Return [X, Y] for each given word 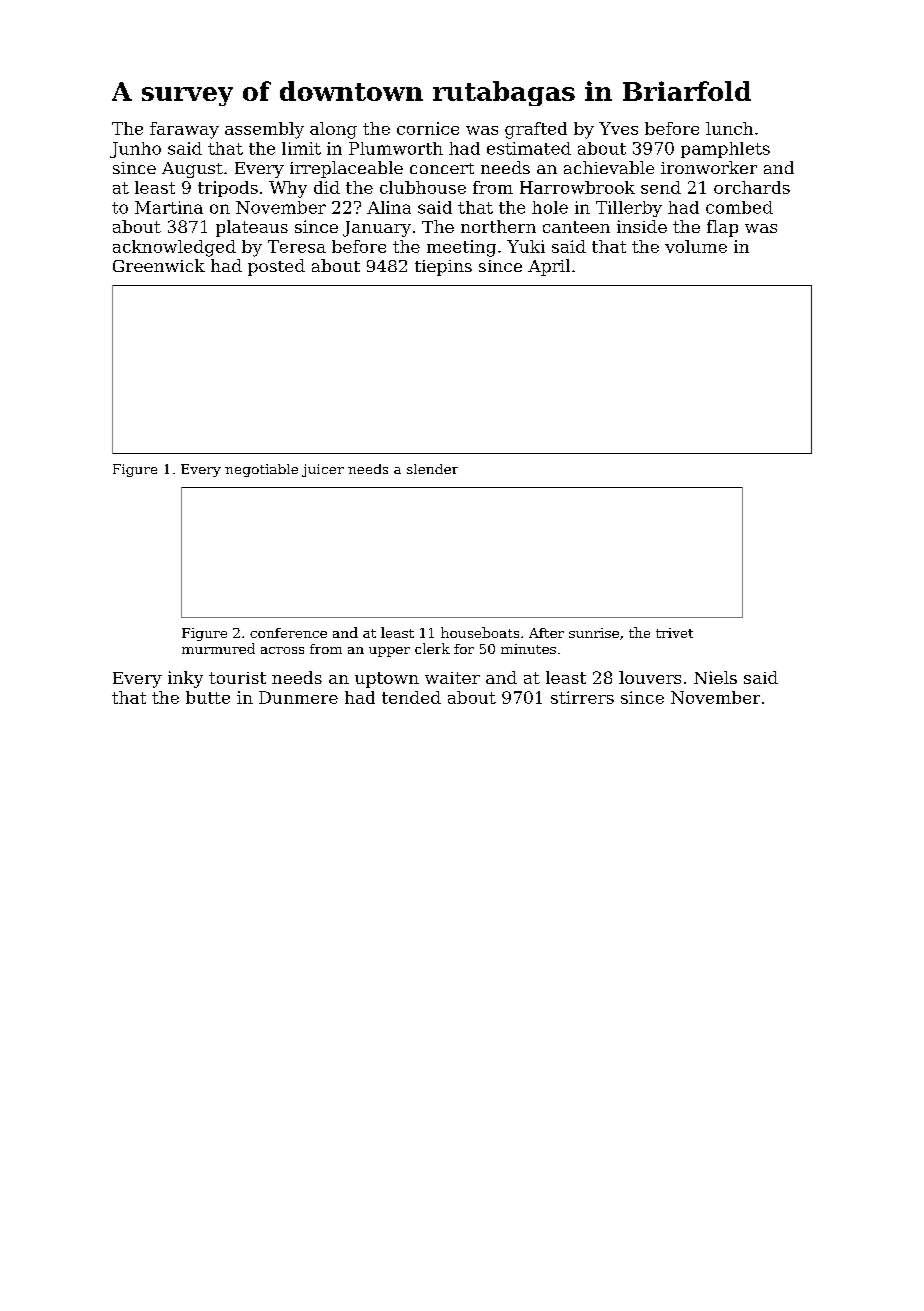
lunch [729, 128]
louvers [650, 677]
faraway [184, 130]
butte [208, 697]
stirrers [582, 697]
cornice [428, 128]
